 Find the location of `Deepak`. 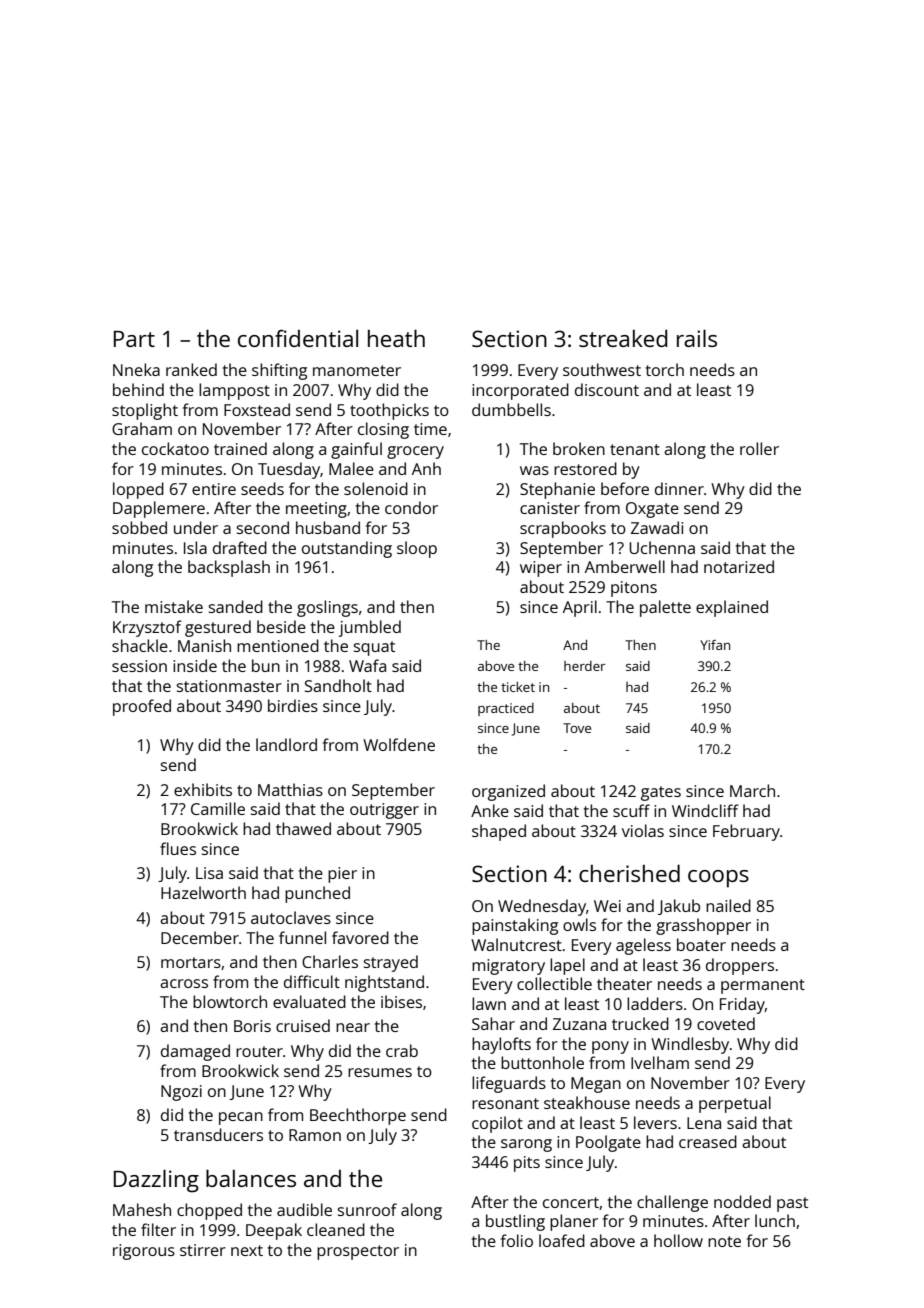

Deepak is located at coordinates (274, 1231).
